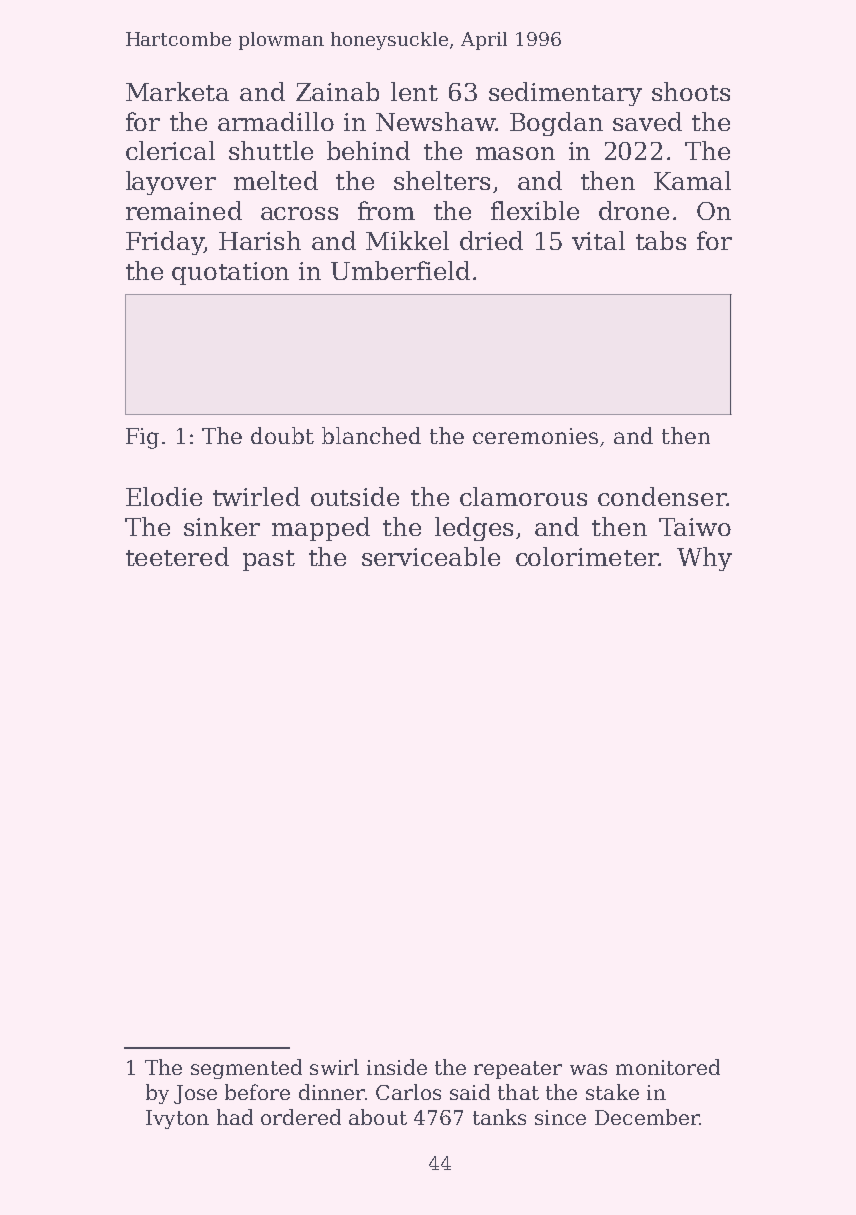  I want to click on Fig, so click(142, 438).
